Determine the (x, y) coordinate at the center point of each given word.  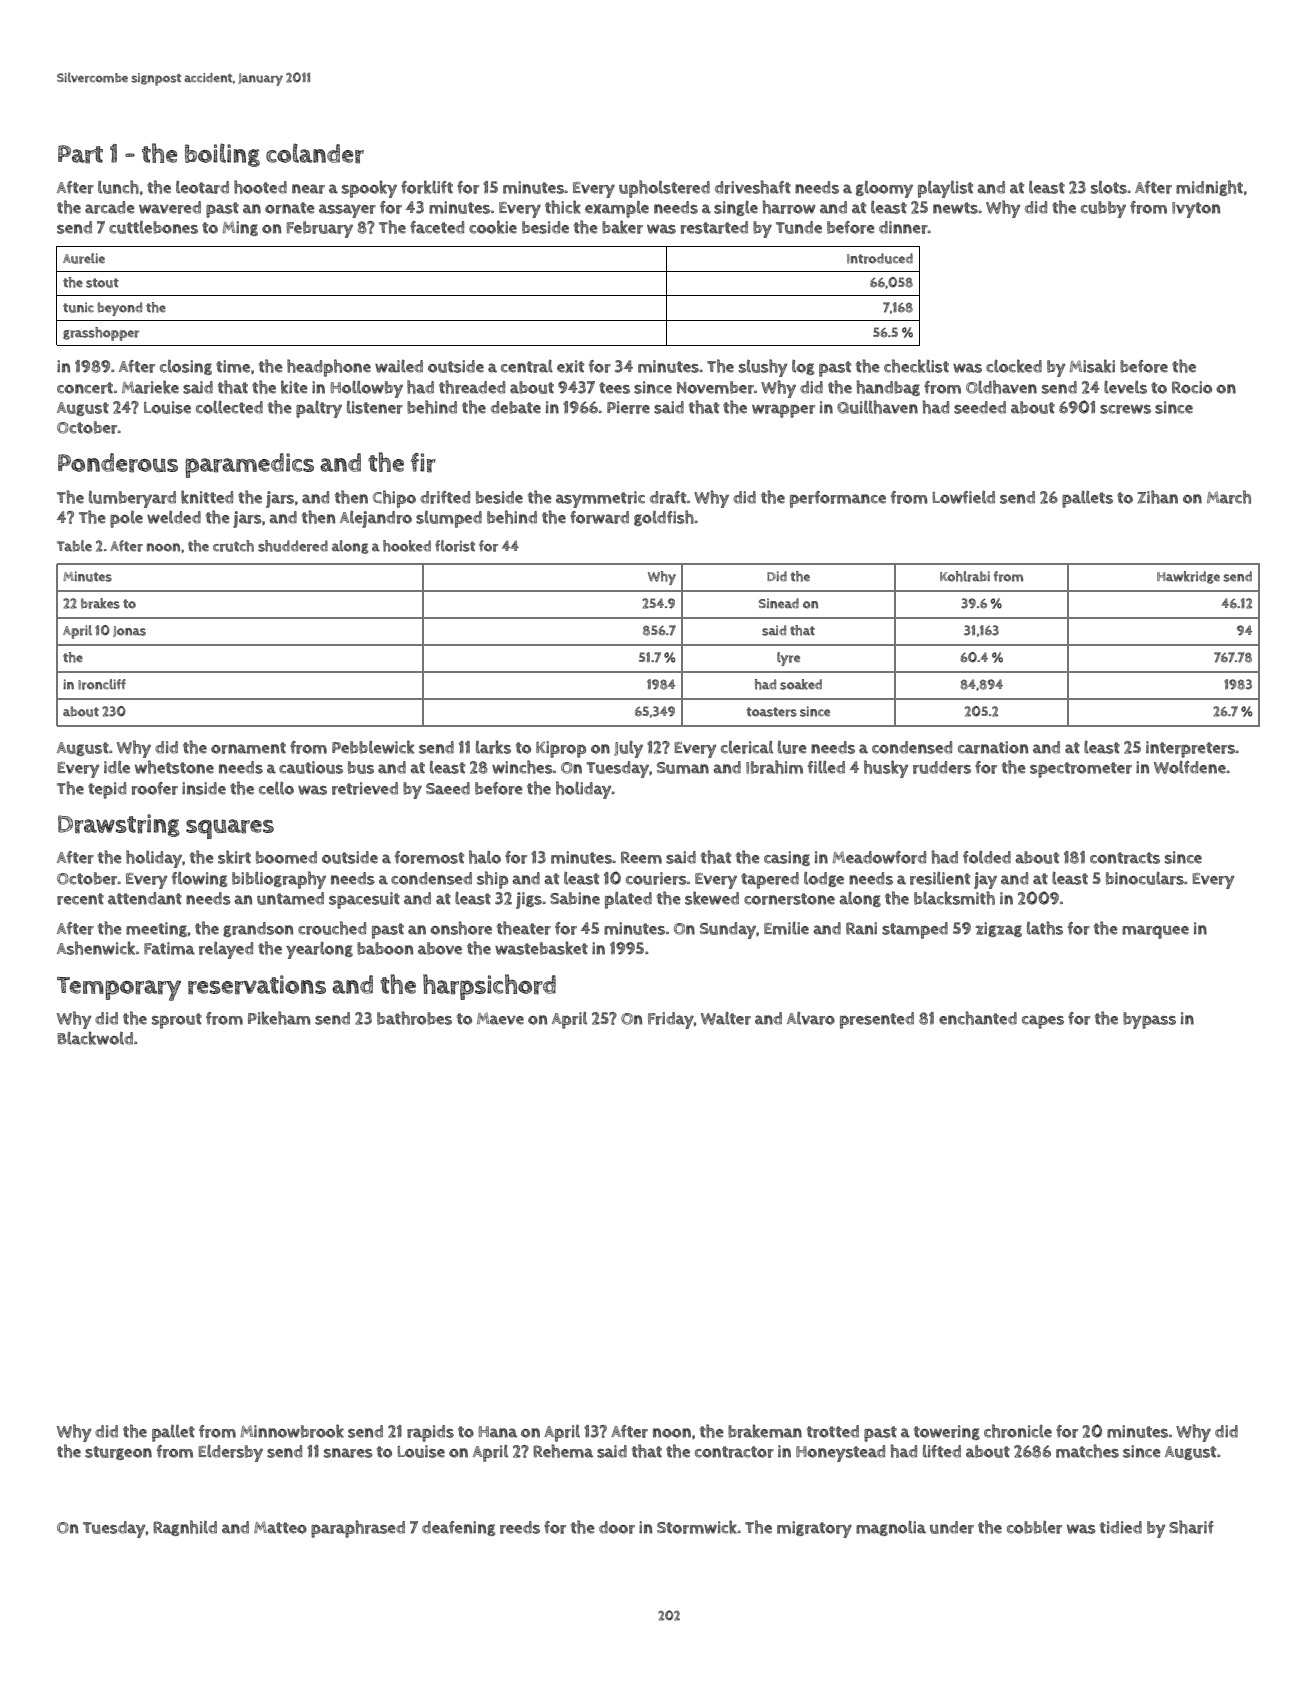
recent (80, 899)
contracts (1125, 858)
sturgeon (118, 1453)
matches (1087, 1451)
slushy (763, 368)
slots (1109, 187)
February (319, 229)
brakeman (765, 1431)
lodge (824, 879)
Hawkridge (1188, 577)
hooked (407, 546)
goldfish (664, 518)
